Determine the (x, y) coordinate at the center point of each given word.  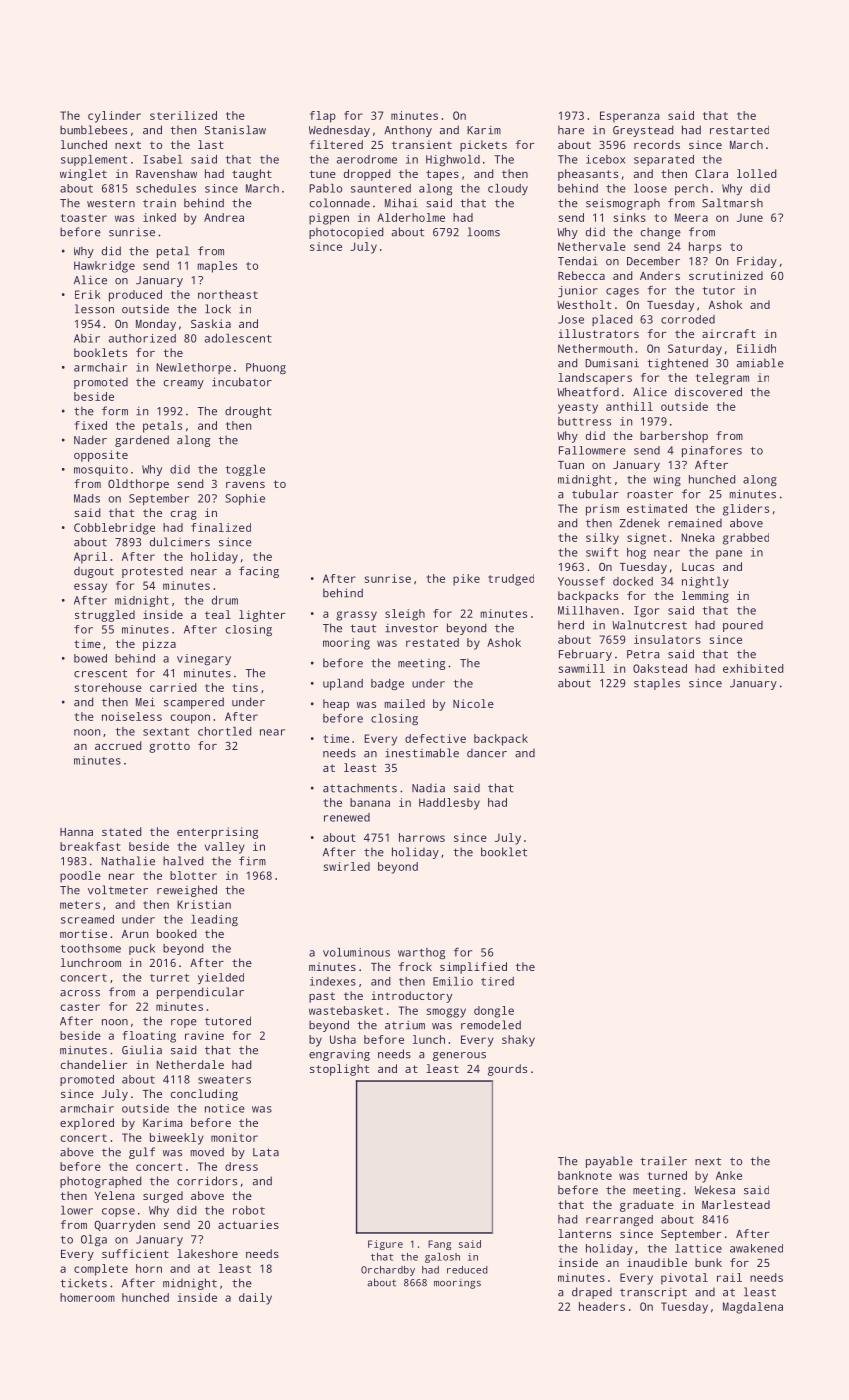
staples (657, 684)
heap (336, 705)
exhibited (753, 668)
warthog (421, 953)
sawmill (582, 668)
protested (152, 572)
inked (159, 217)
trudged (511, 580)
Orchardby (388, 1271)
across (80, 993)
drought (248, 412)
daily (255, 1299)
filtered (336, 144)
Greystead (643, 131)
